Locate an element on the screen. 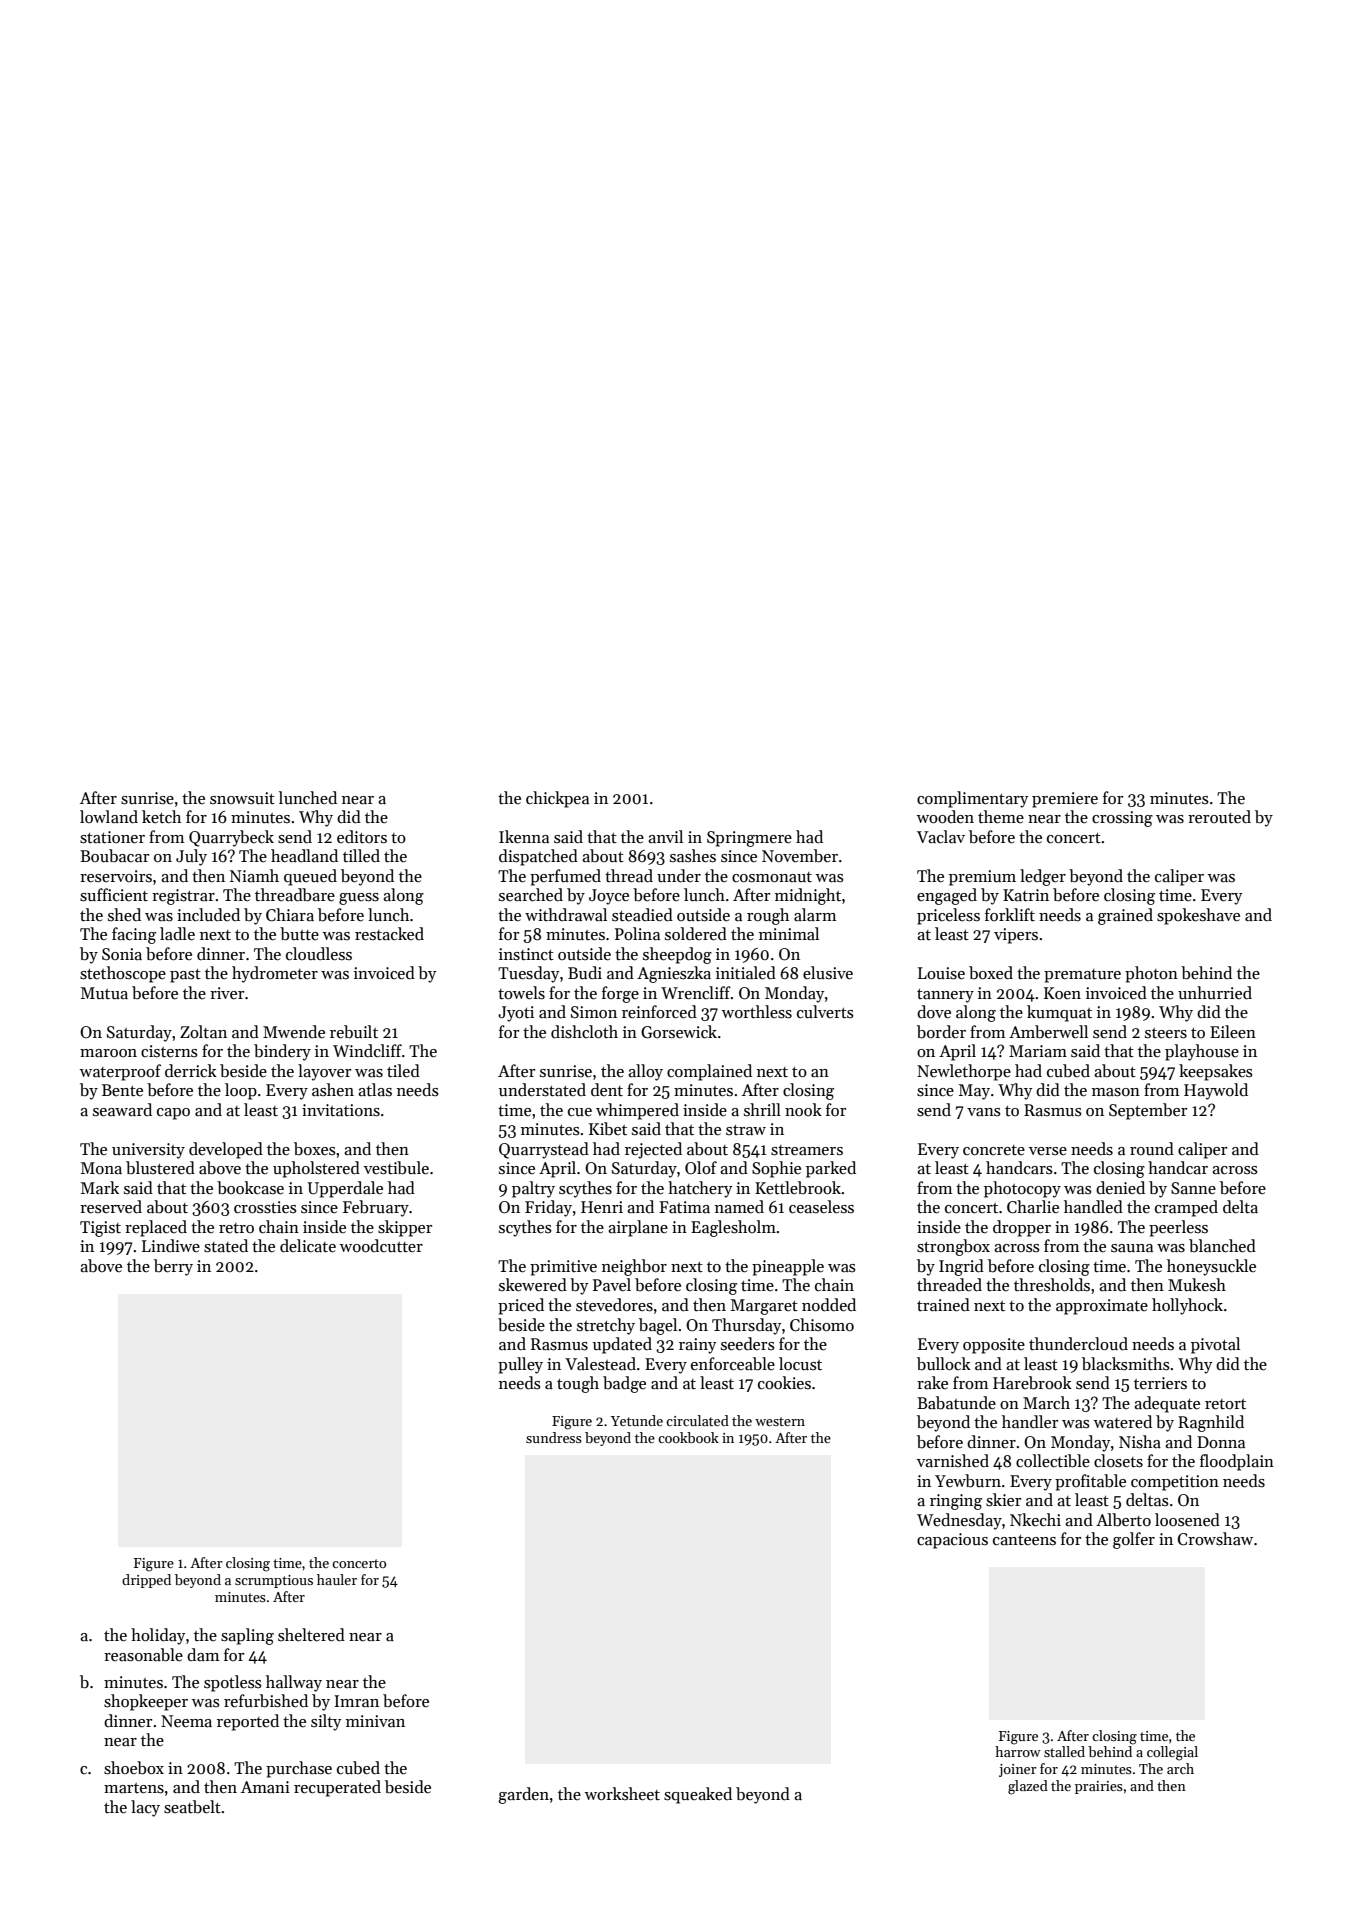 The height and width of the screenshot is (1920, 1357). Quarrystead is located at coordinates (544, 1150).
